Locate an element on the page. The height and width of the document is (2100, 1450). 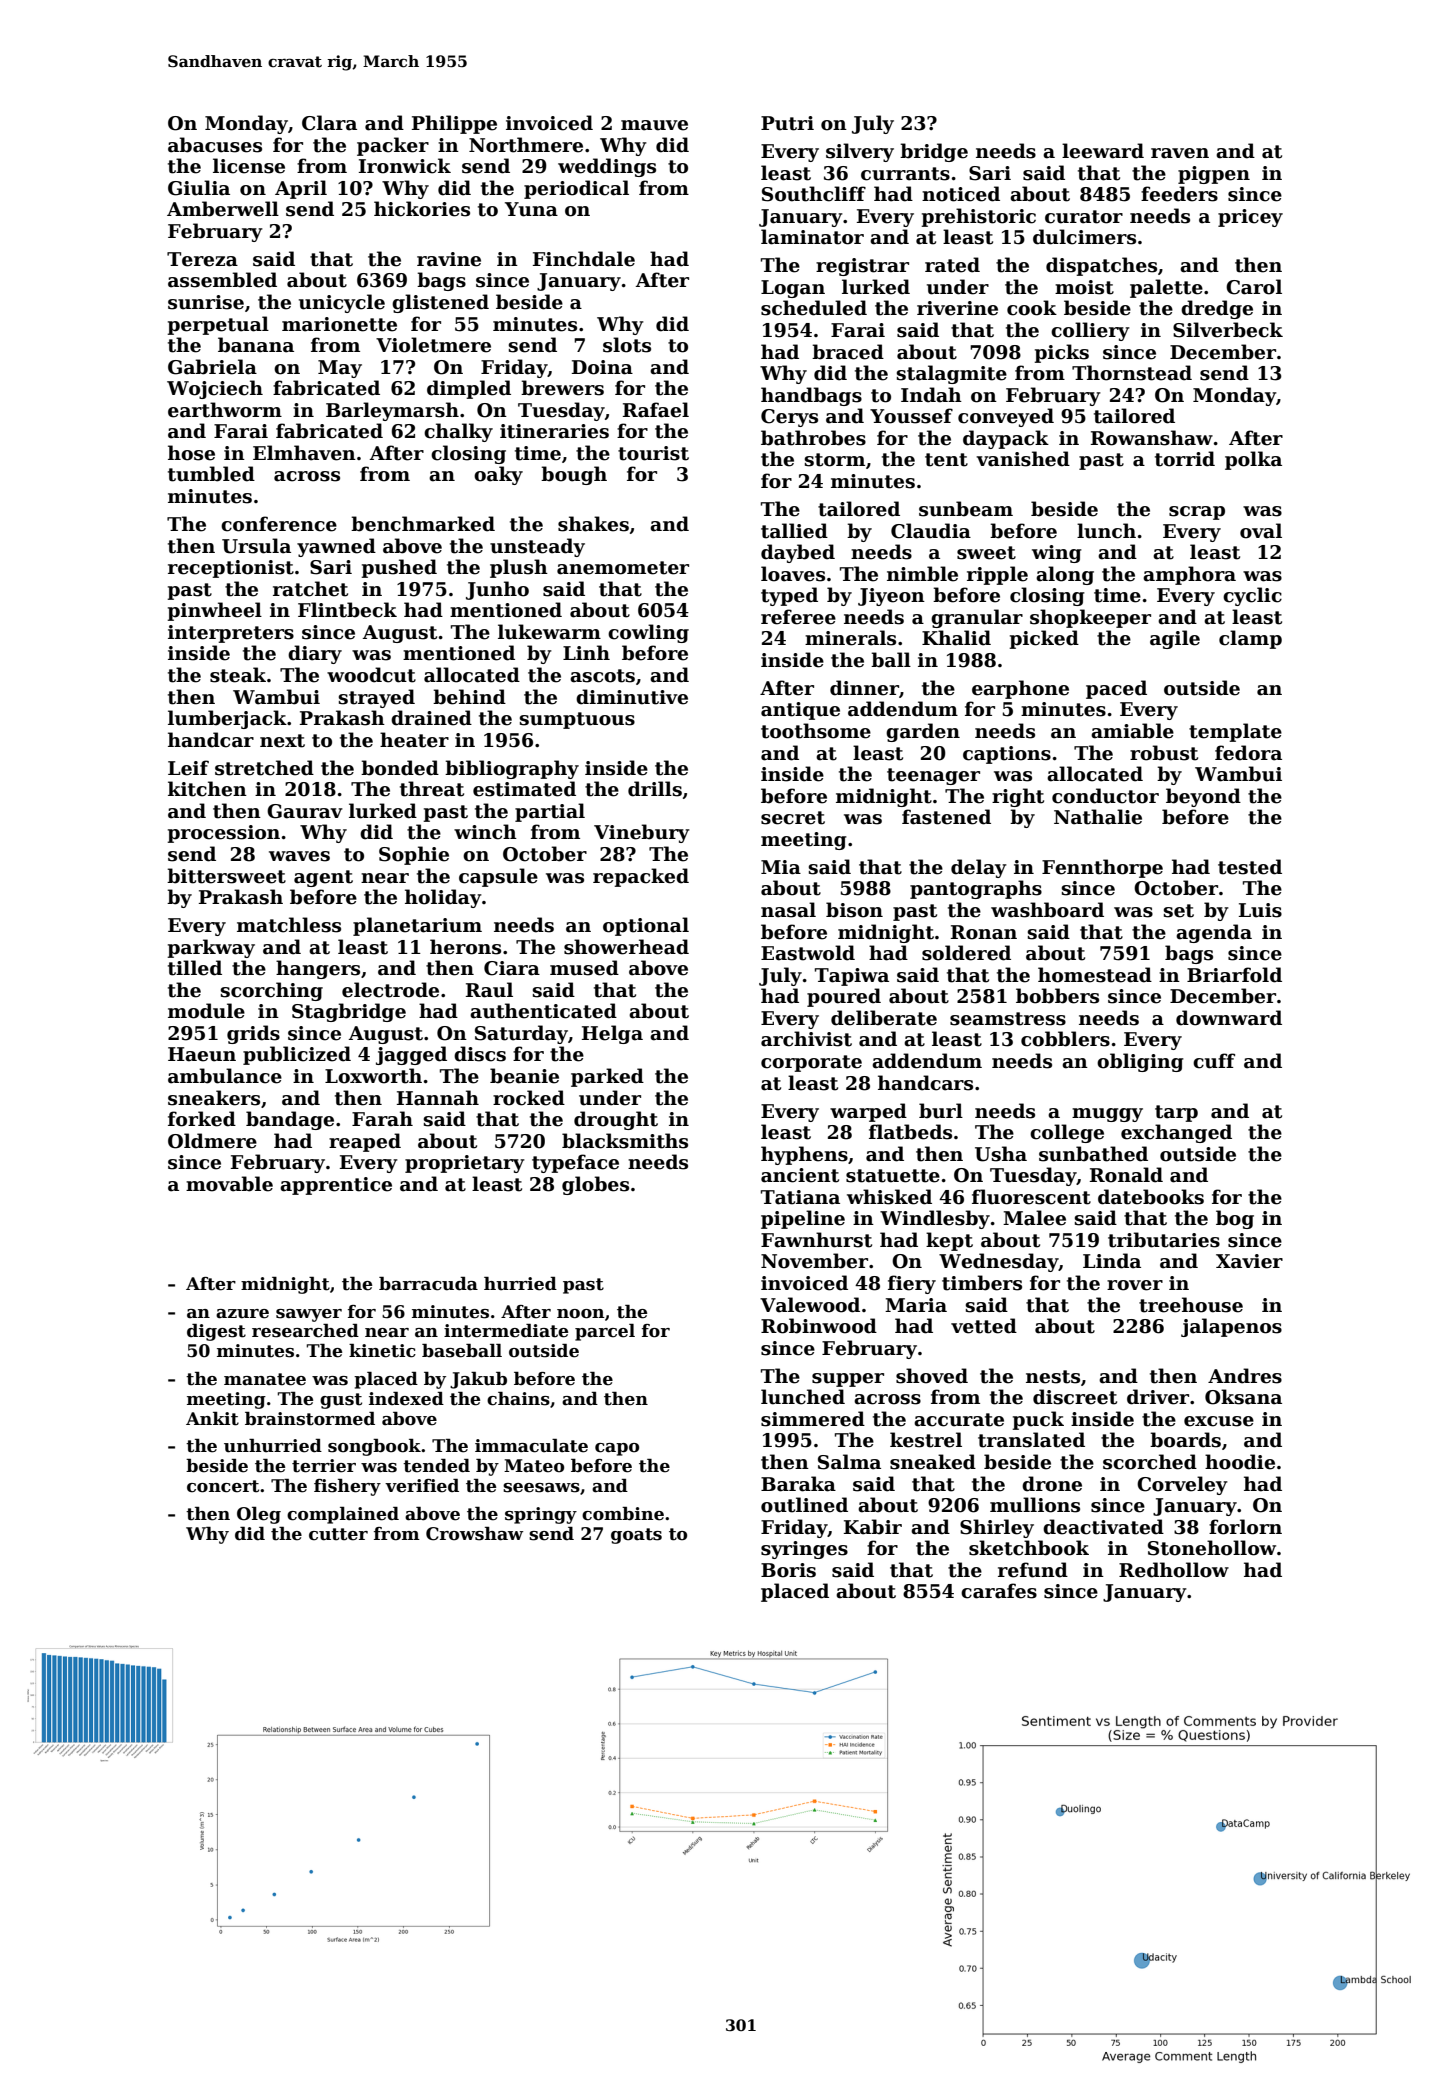
weddings is located at coordinates (607, 167).
